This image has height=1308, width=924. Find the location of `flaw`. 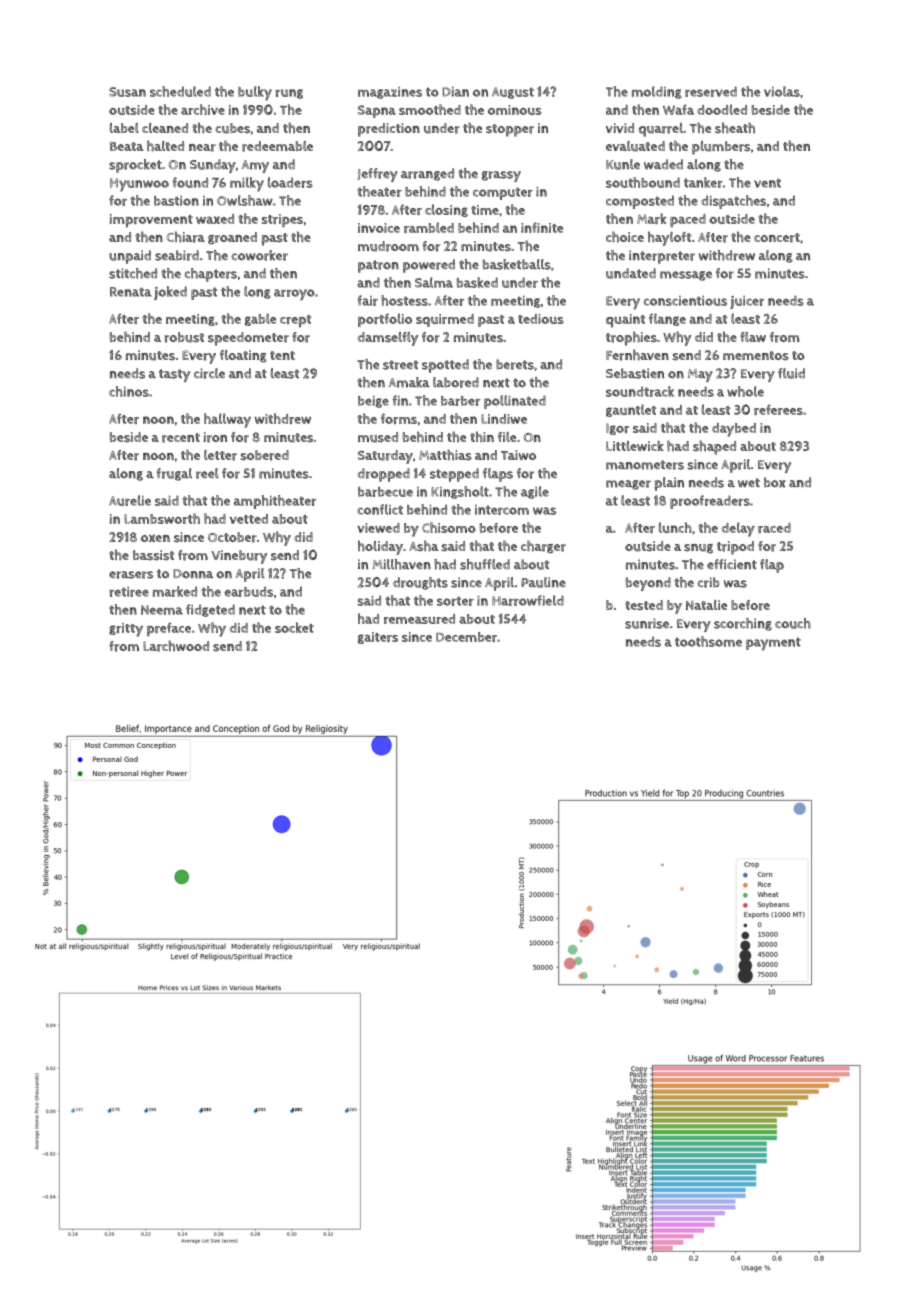

flaw is located at coordinates (753, 337).
